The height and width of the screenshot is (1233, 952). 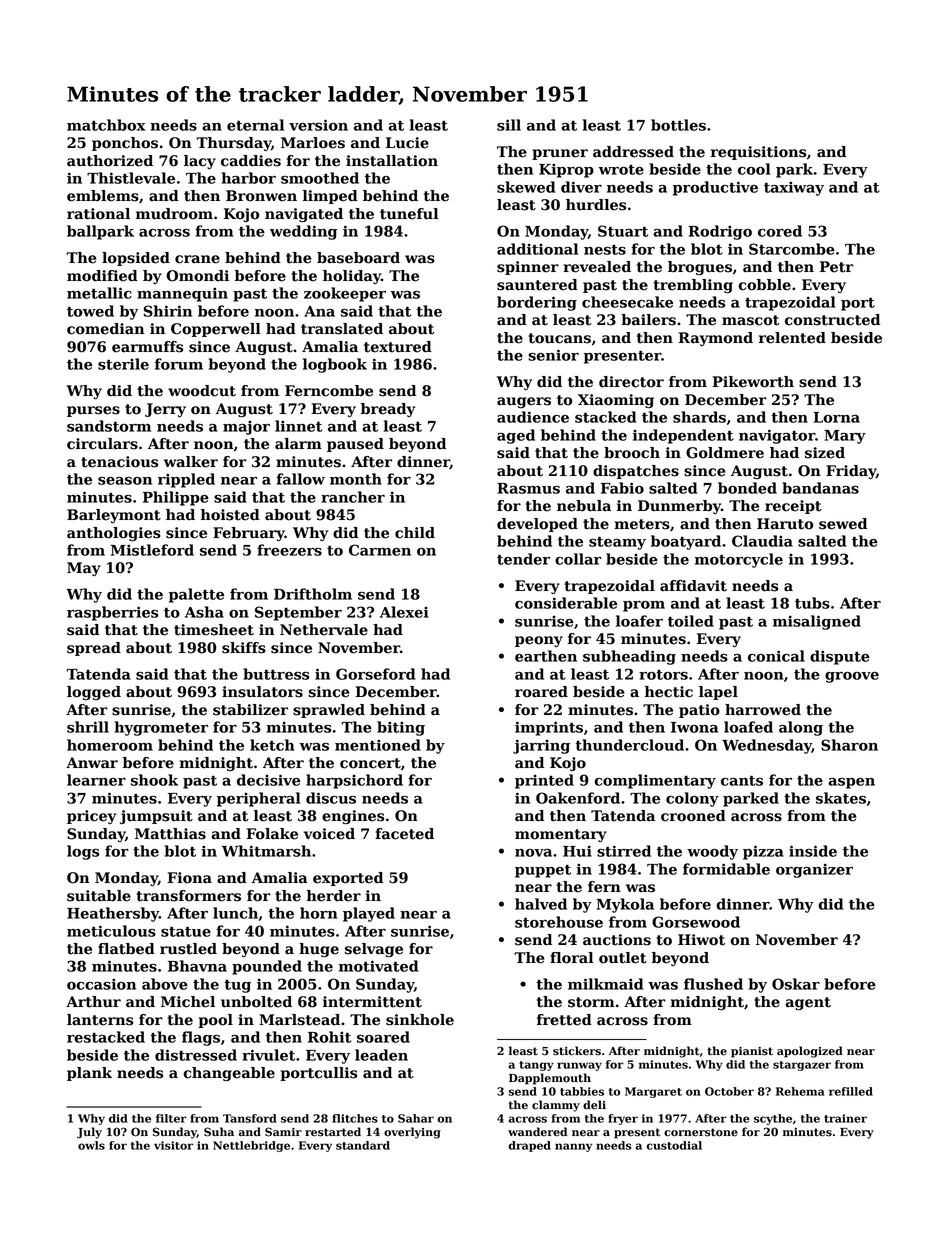 What do you see at coordinates (713, 984) in the screenshot?
I see `flushed` at bounding box center [713, 984].
